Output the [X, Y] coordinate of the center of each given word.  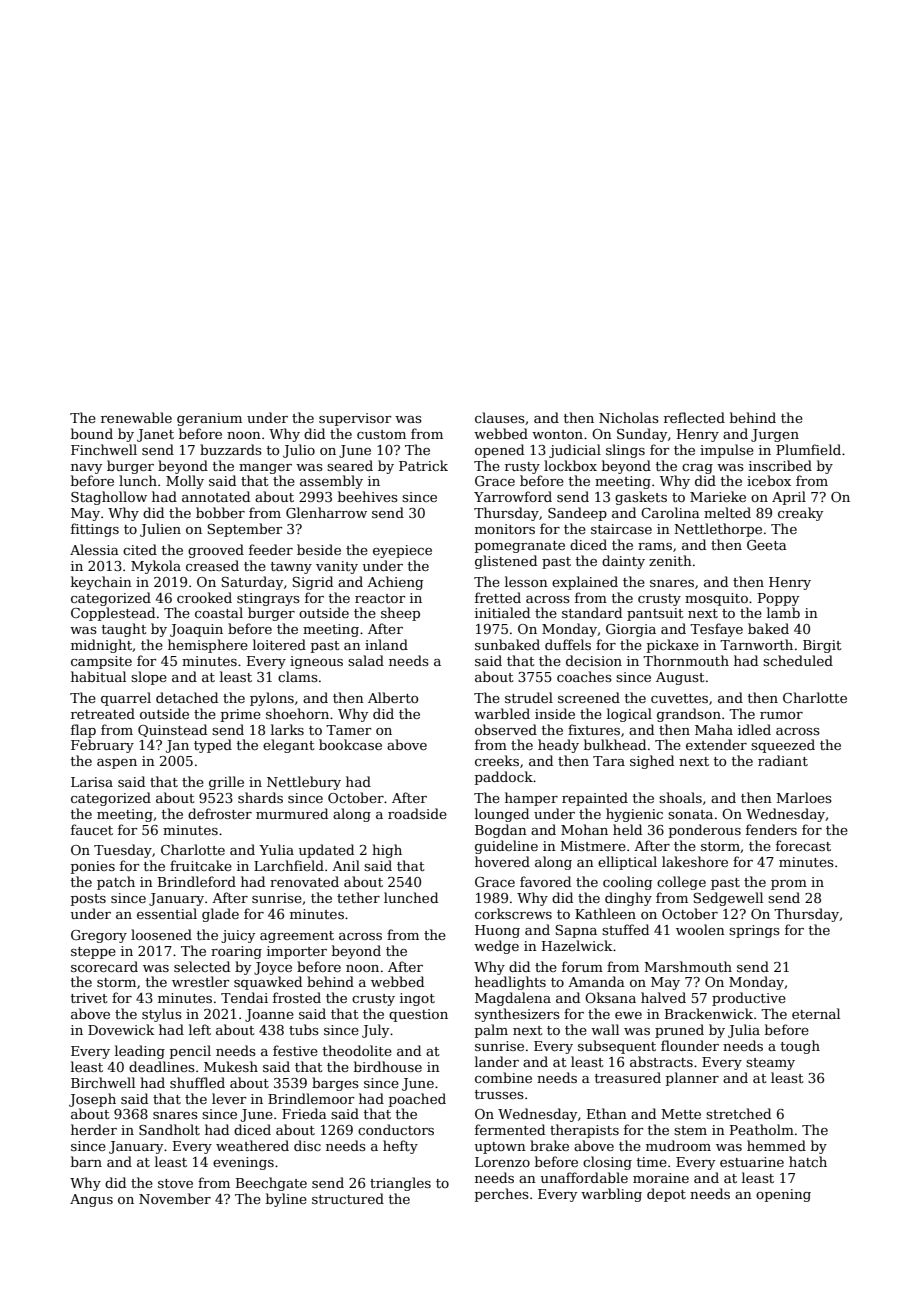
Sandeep [577, 514]
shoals [680, 797]
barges [335, 1084]
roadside [417, 813]
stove [175, 1183]
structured [348, 1198]
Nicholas [629, 417]
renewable [136, 417]
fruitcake [201, 865]
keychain [101, 583]
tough [800, 1047]
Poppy [778, 599]
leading [140, 1052]
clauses [500, 417]
